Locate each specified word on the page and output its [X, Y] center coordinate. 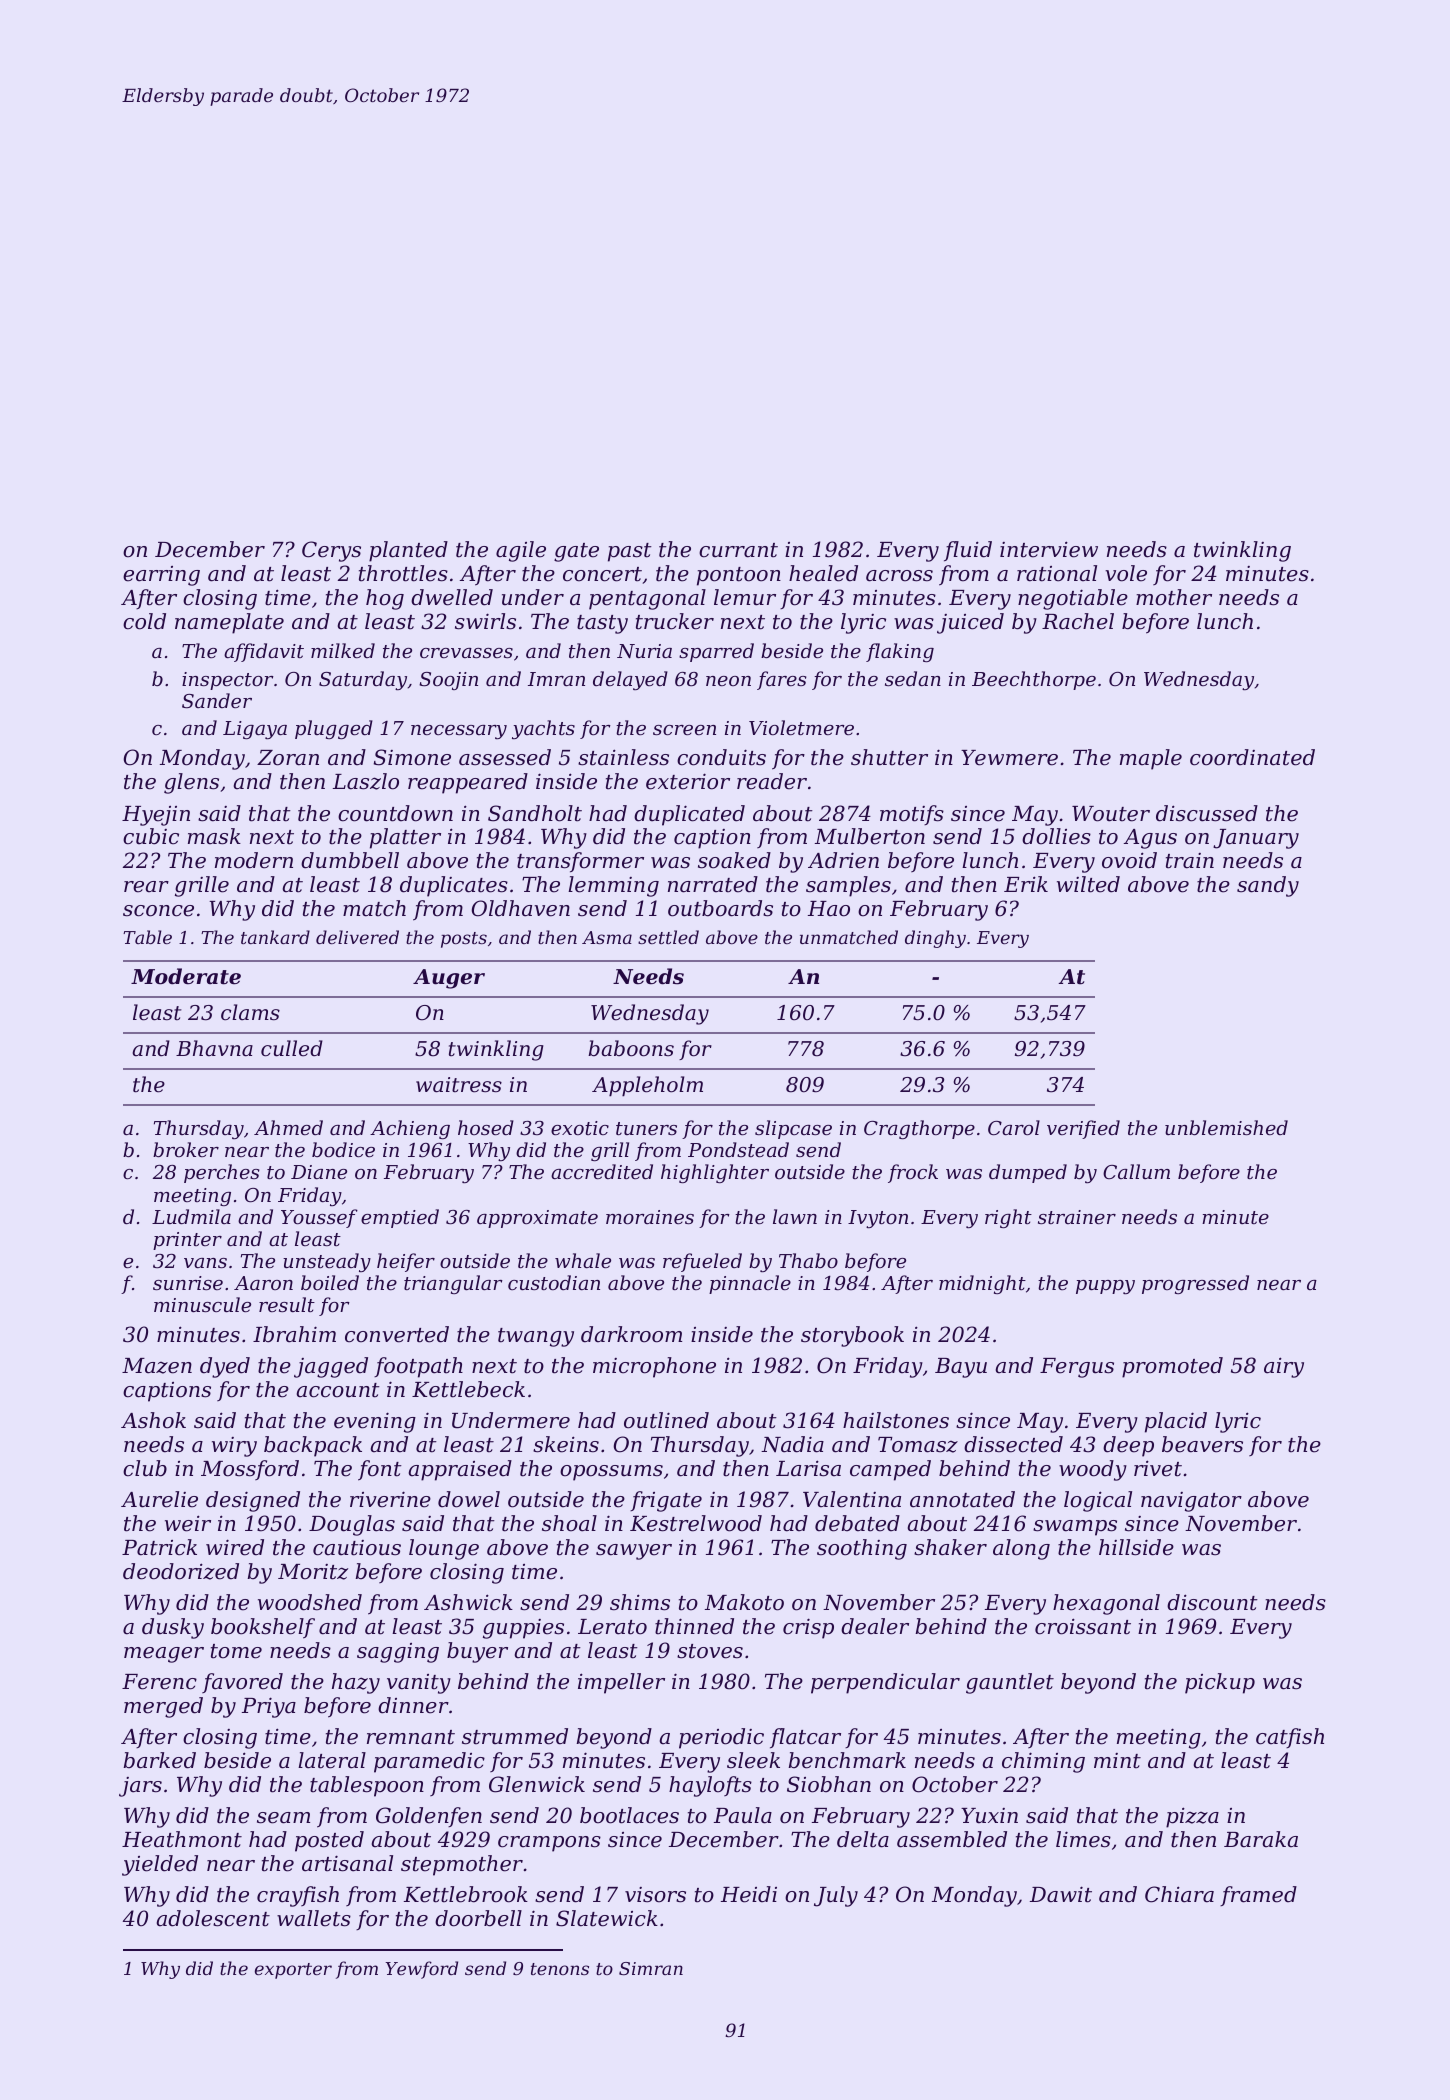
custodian [554, 1282]
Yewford [421, 1970]
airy [1284, 1367]
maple [1151, 759]
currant [738, 550]
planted [408, 551]
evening [375, 1422]
